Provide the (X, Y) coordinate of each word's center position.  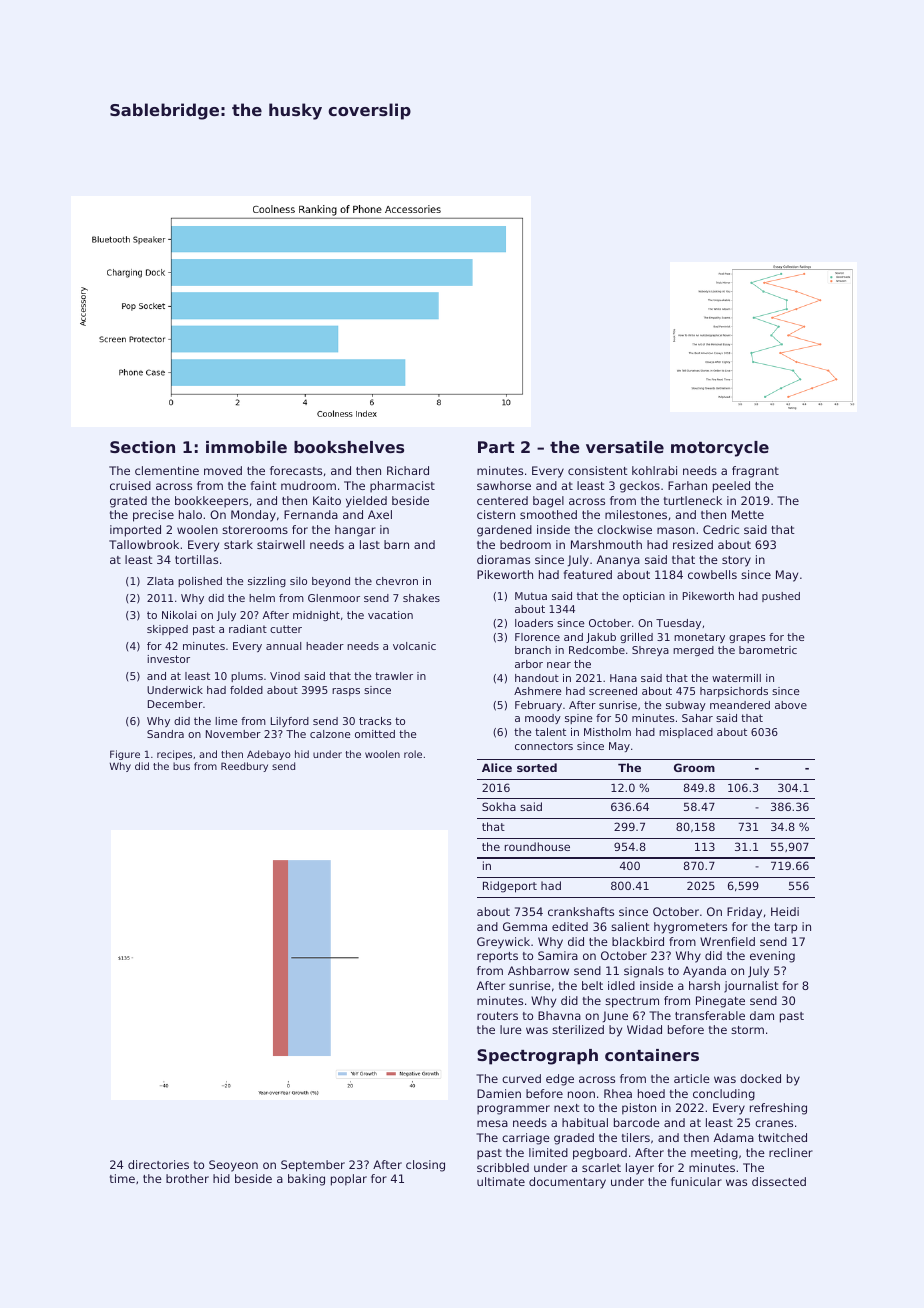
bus (181, 766)
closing (425, 1166)
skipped (167, 630)
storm (747, 1030)
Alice (497, 767)
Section (142, 447)
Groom (694, 767)
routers (497, 1016)
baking (306, 1180)
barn (396, 544)
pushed (781, 597)
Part (496, 447)
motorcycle (720, 449)
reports (497, 957)
